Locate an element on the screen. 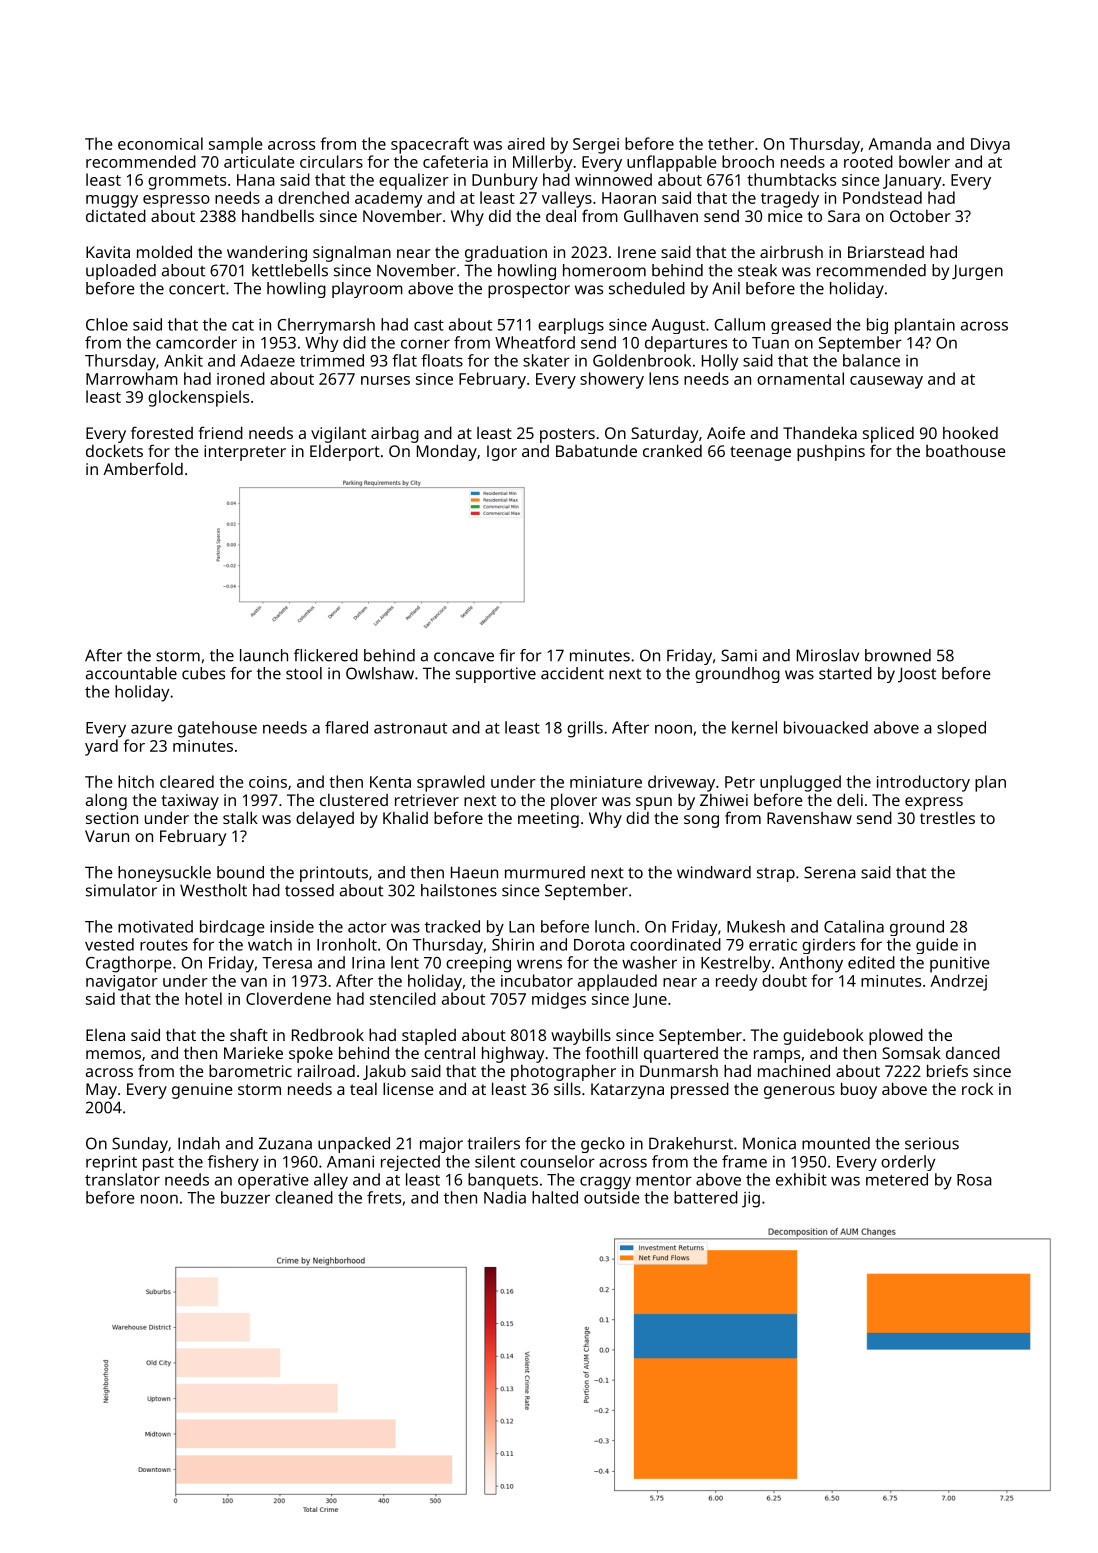  tether is located at coordinates (731, 143).
